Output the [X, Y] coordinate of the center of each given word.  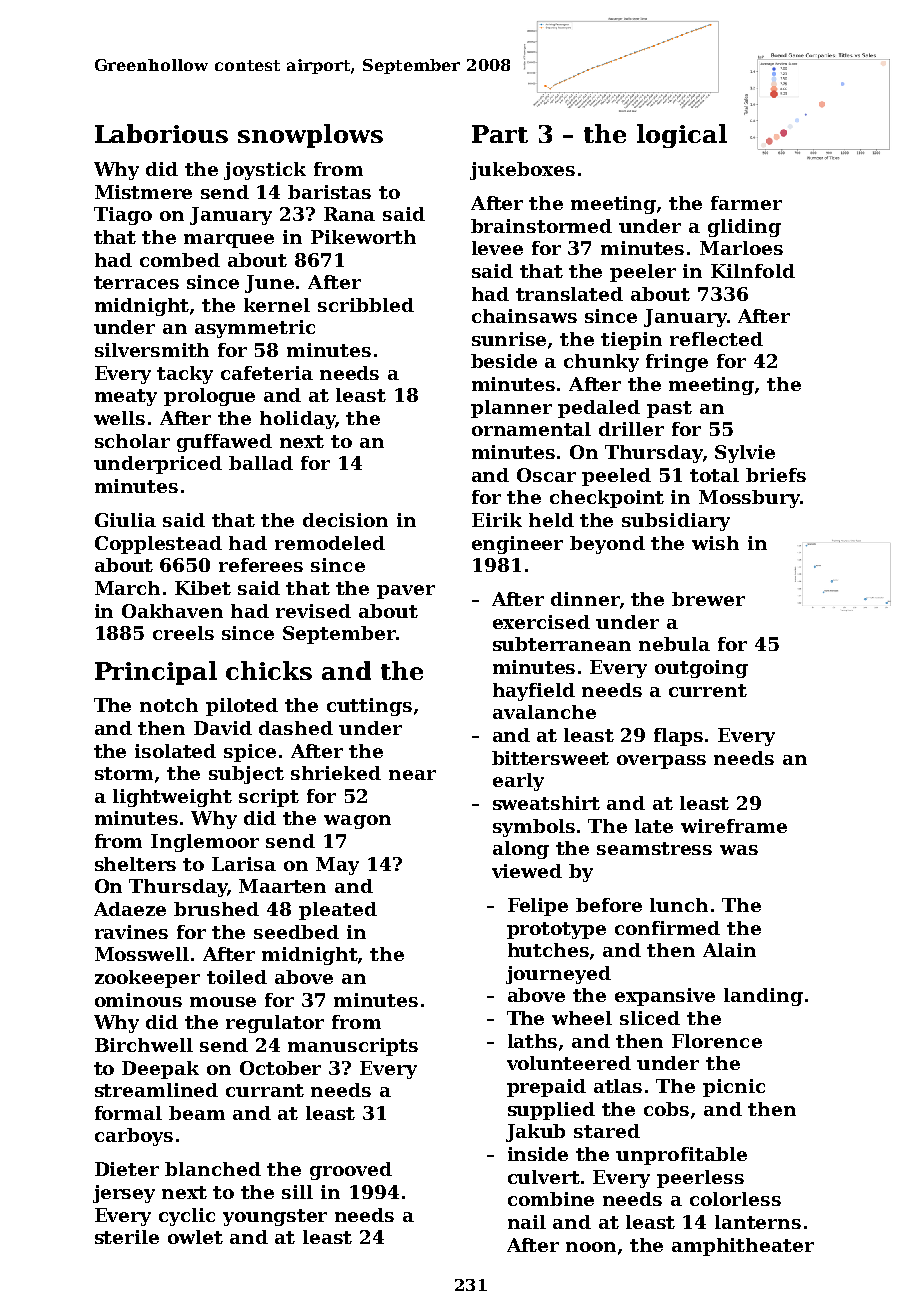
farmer [746, 203]
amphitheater [743, 1247]
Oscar [546, 475]
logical [682, 136]
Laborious [161, 133]
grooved [351, 1171]
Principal [156, 673]
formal [128, 1113]
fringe [677, 363]
